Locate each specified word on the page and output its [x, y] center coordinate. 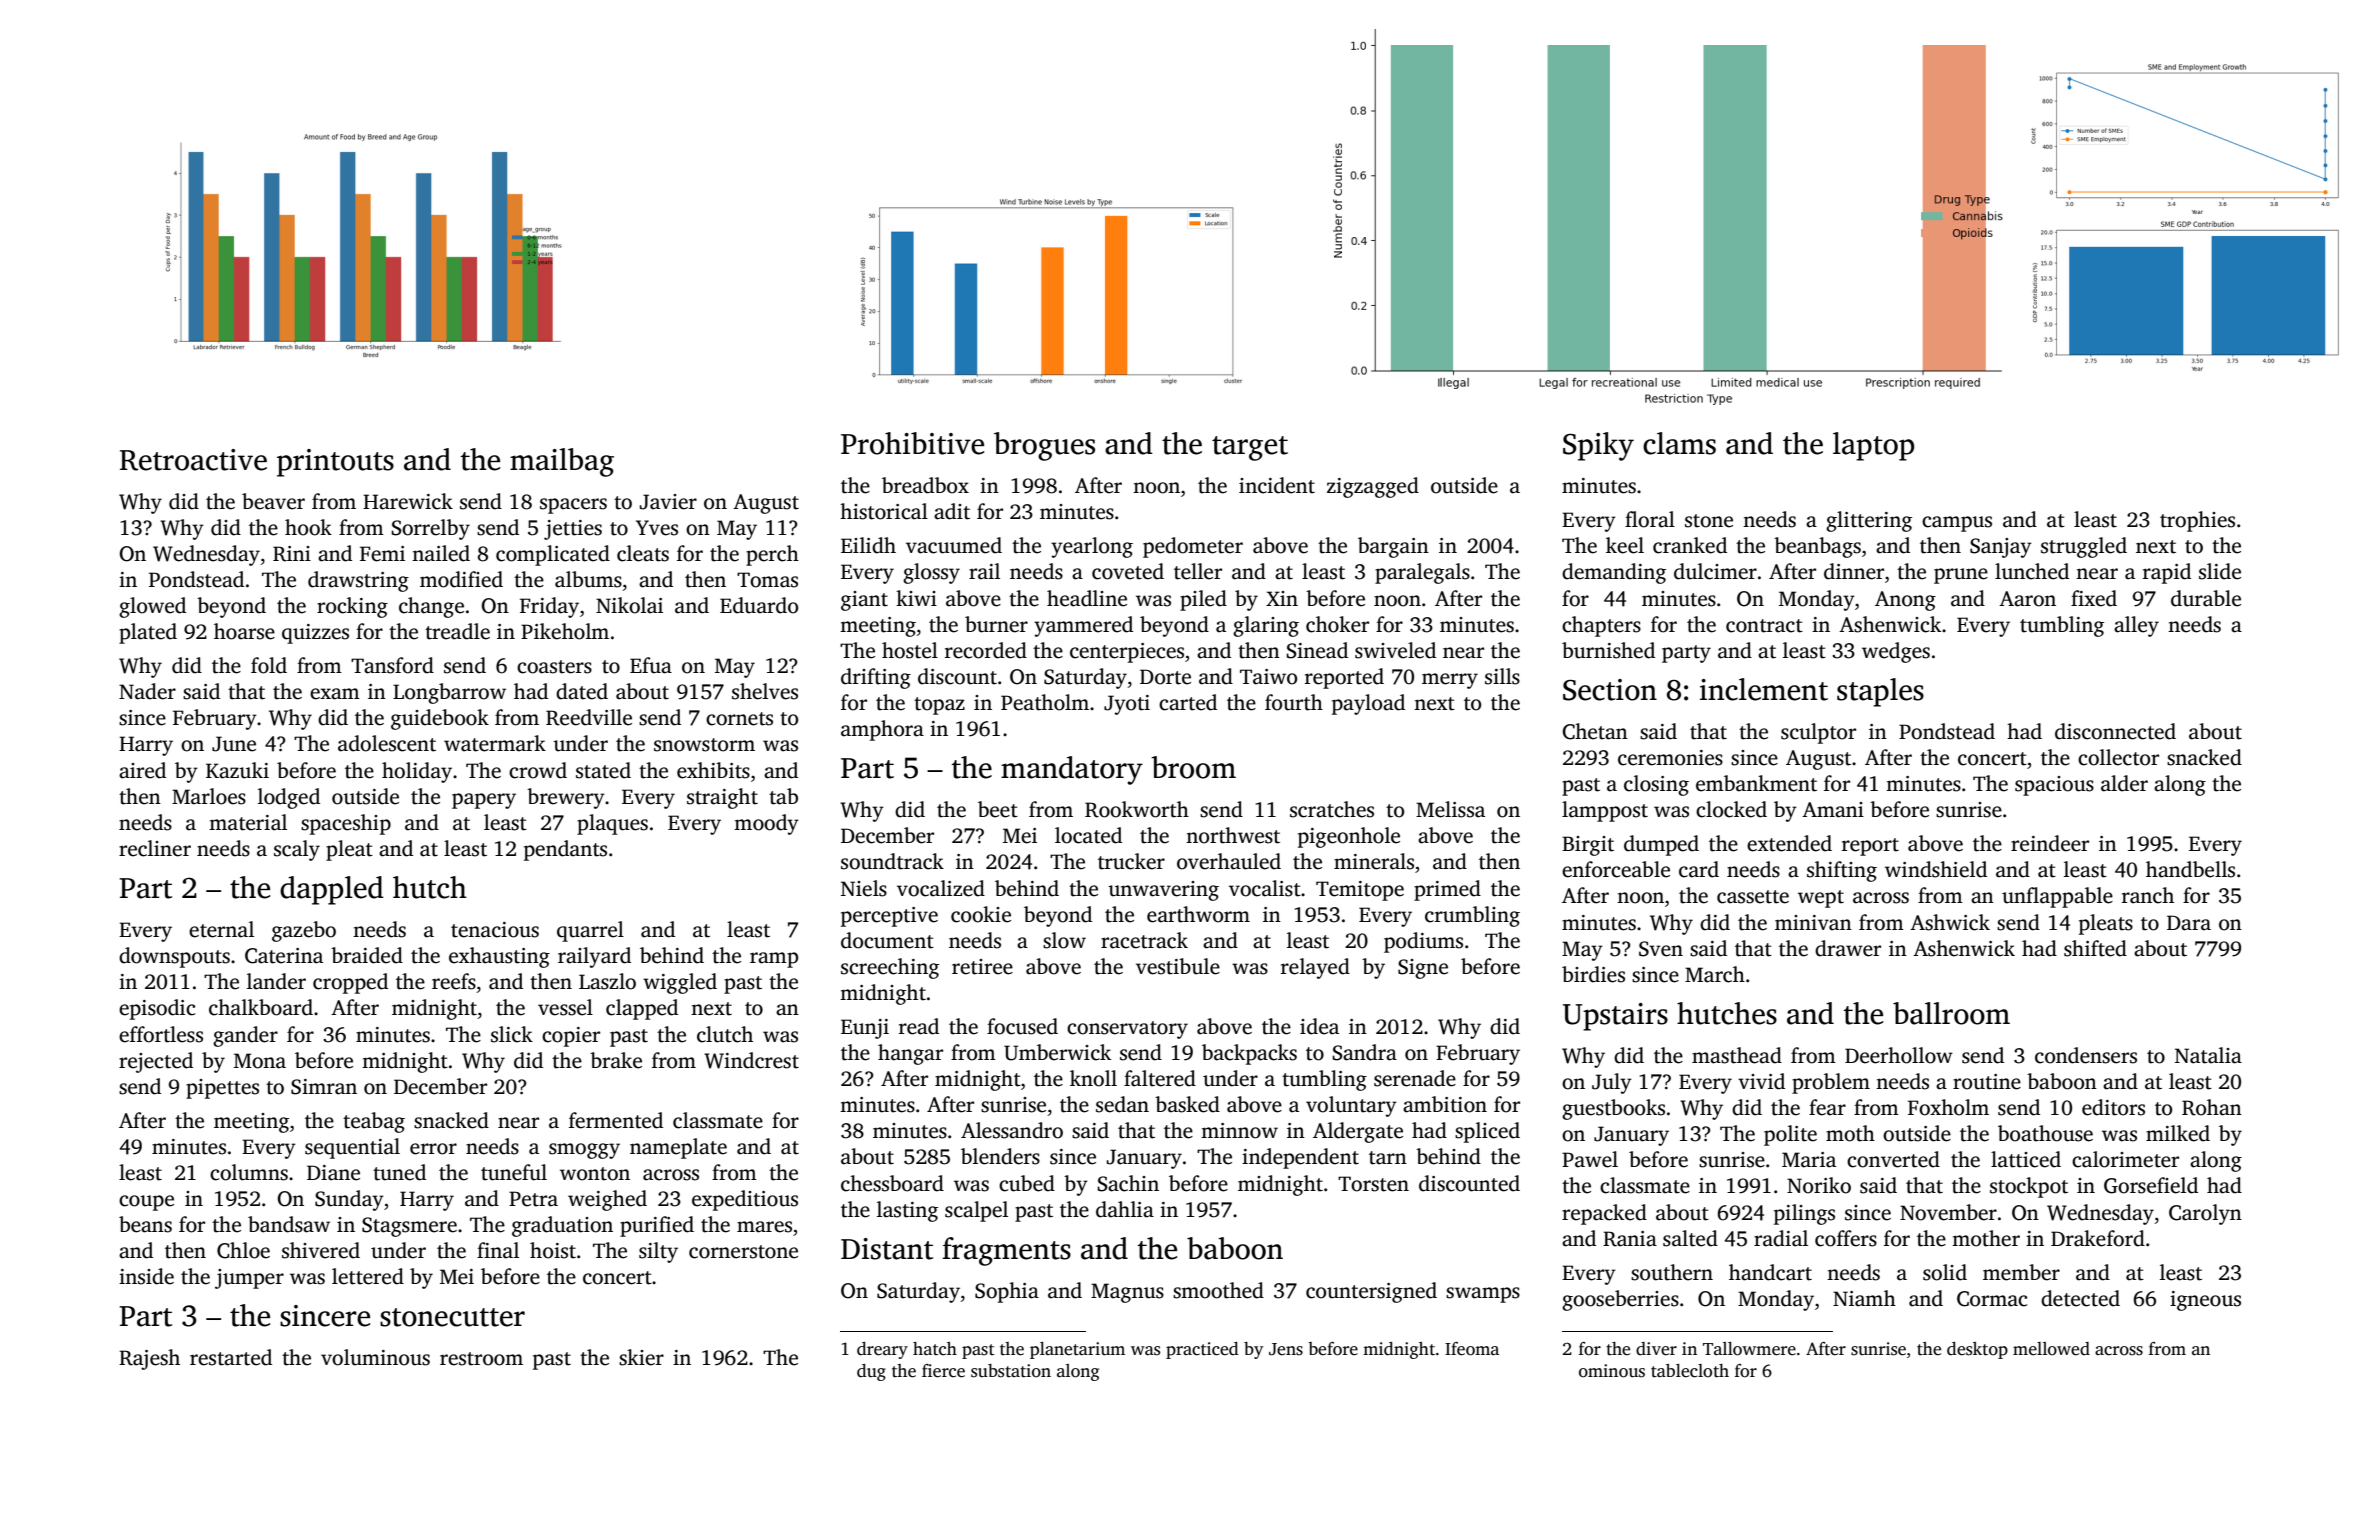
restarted [231, 1357]
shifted [2095, 948]
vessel [565, 1007]
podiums [1423, 942]
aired [142, 770]
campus [1957, 524]
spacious [2054, 786]
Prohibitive [912, 443]
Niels [864, 888]
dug [871, 1372]
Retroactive [193, 460]
